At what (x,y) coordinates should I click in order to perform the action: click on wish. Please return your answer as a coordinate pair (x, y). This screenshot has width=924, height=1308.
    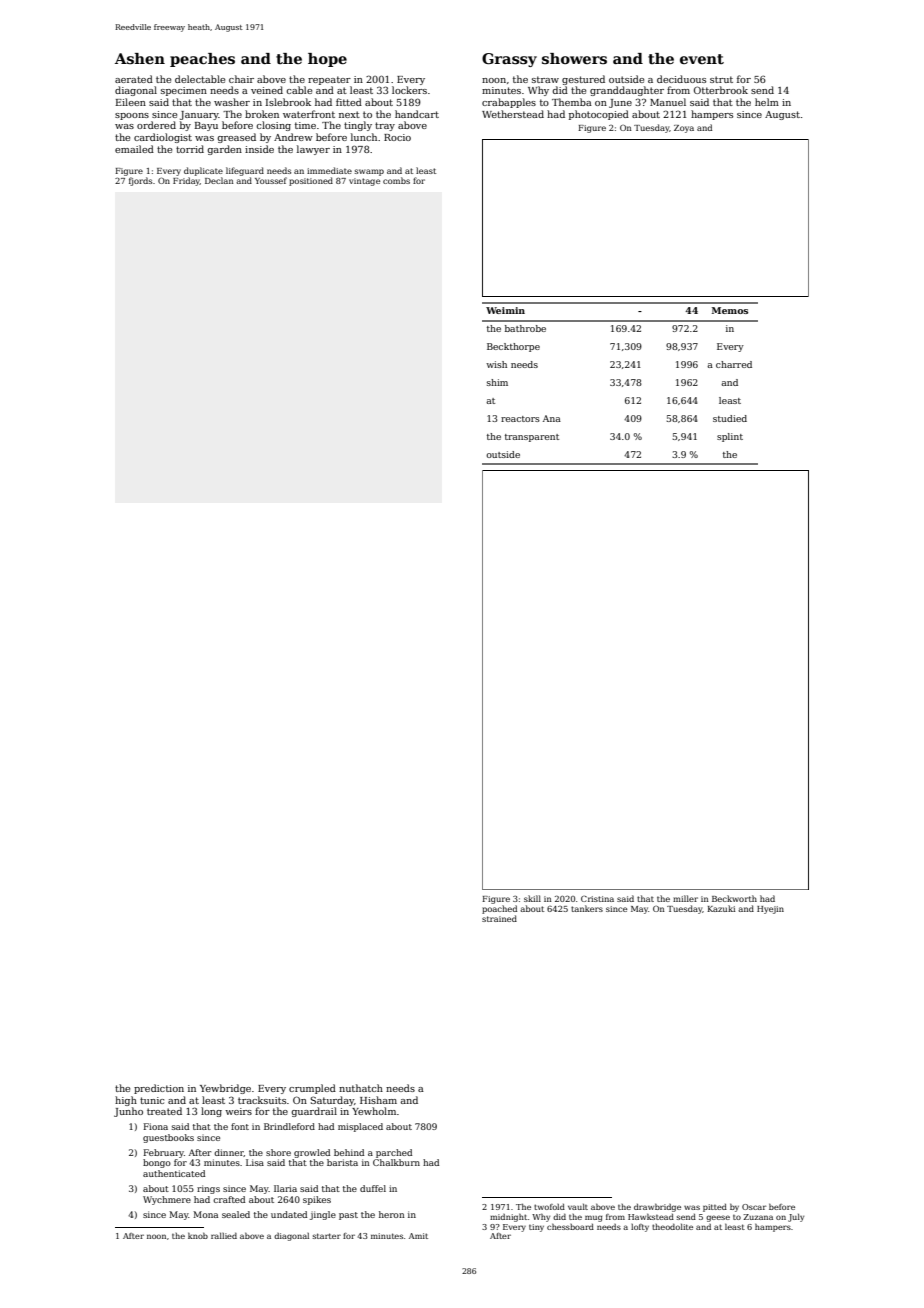
    Looking at the image, I should click on (496, 364).
